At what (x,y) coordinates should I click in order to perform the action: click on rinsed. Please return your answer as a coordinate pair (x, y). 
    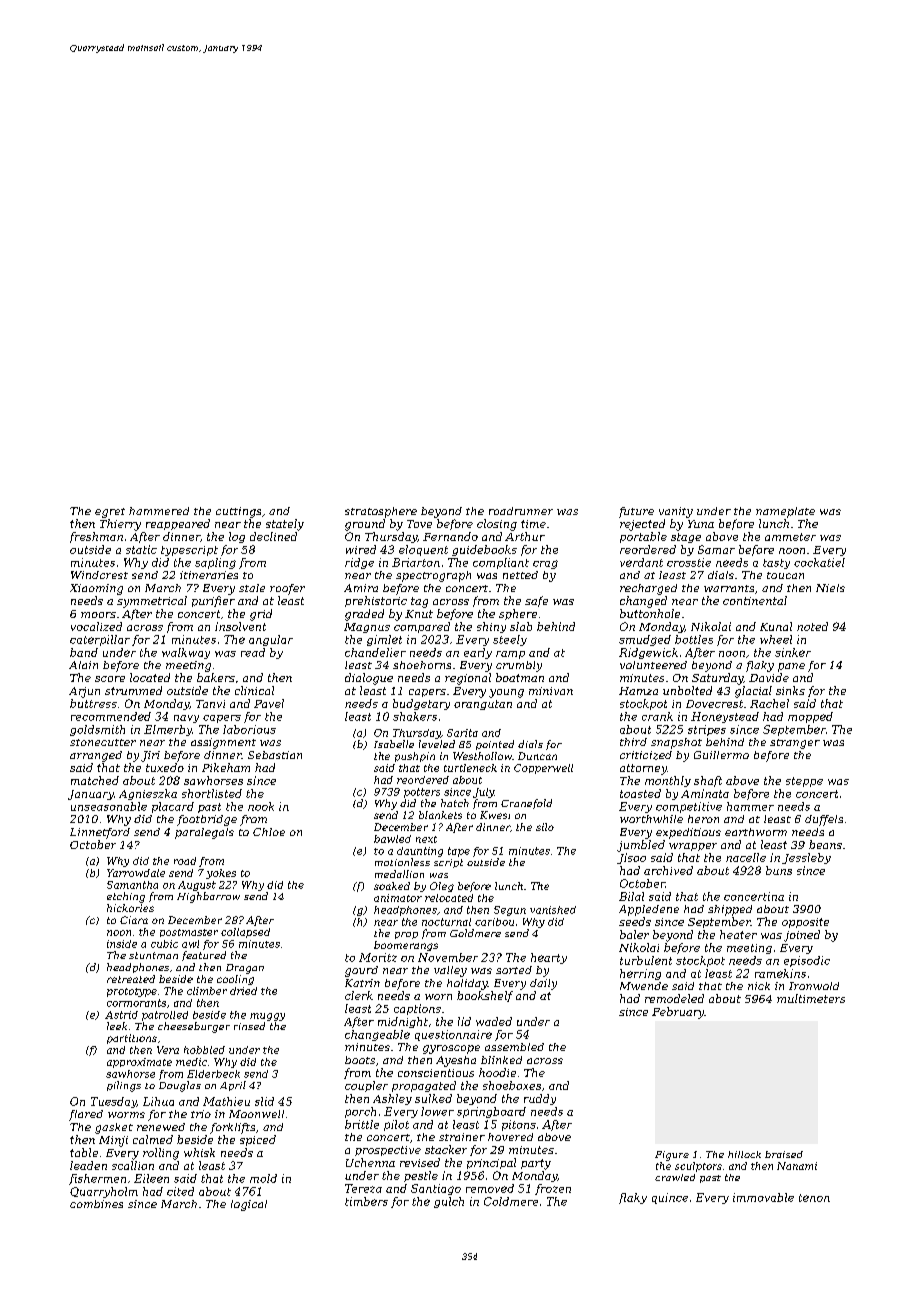
    Looking at the image, I should click on (249, 1026).
